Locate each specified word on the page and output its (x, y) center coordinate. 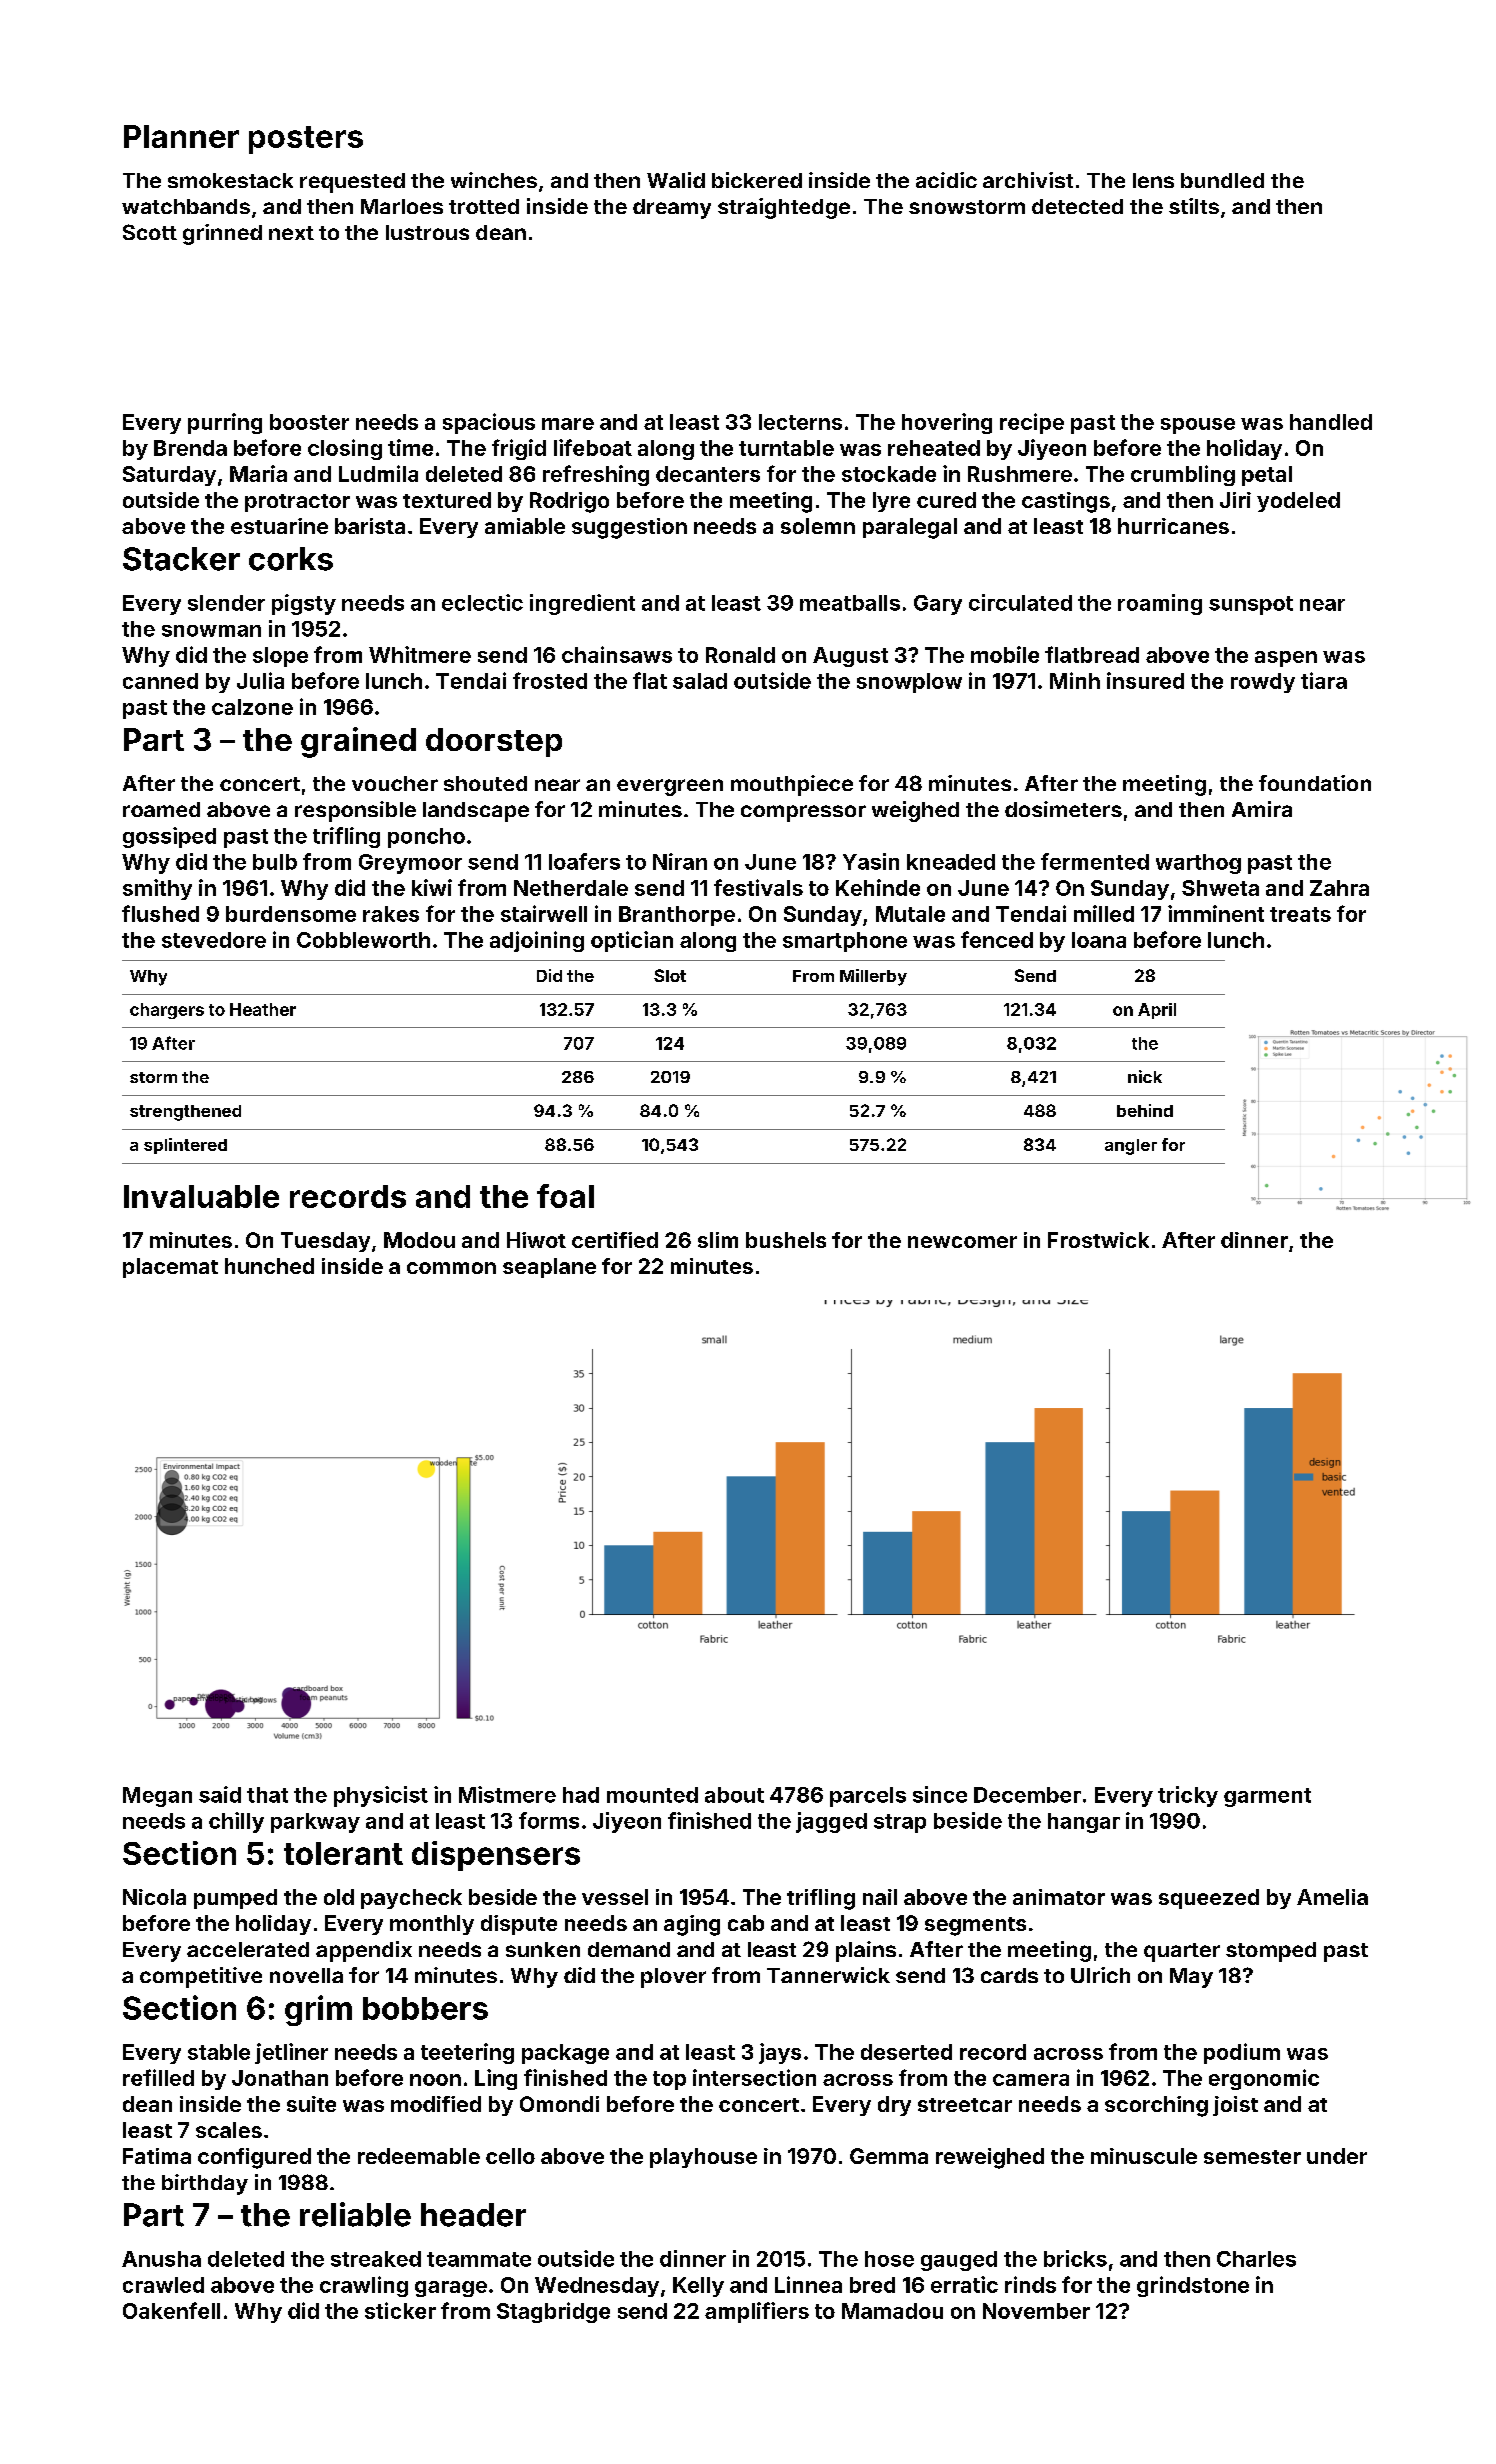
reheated (934, 448)
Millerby (873, 977)
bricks (1075, 2258)
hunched (269, 1266)
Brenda (190, 448)
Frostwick (1098, 1240)
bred (872, 2285)
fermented (1095, 861)
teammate (479, 2259)
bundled (1222, 180)
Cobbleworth (363, 940)
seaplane (549, 1268)
